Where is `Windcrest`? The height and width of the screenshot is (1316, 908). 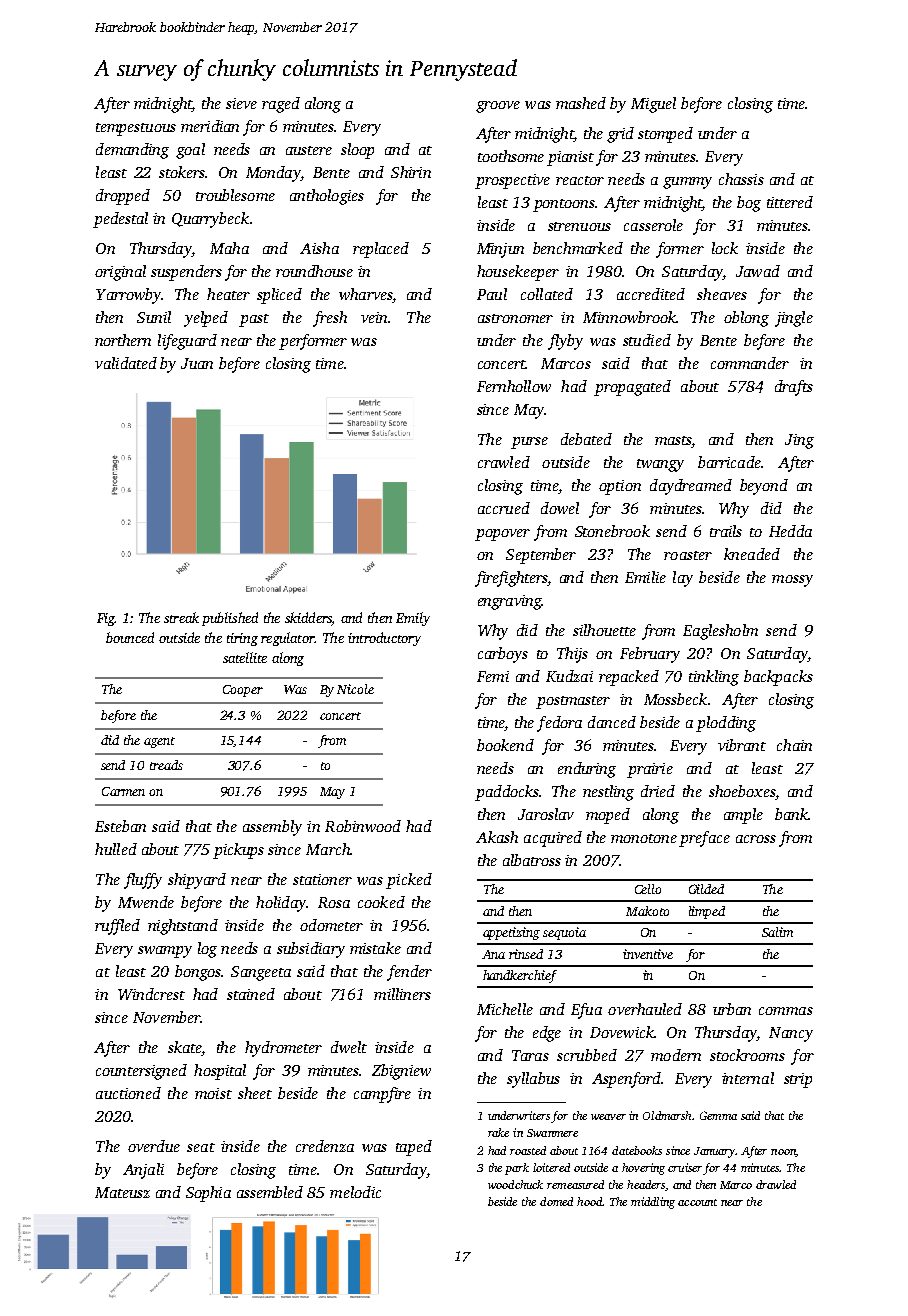 Windcrest is located at coordinates (151, 994).
